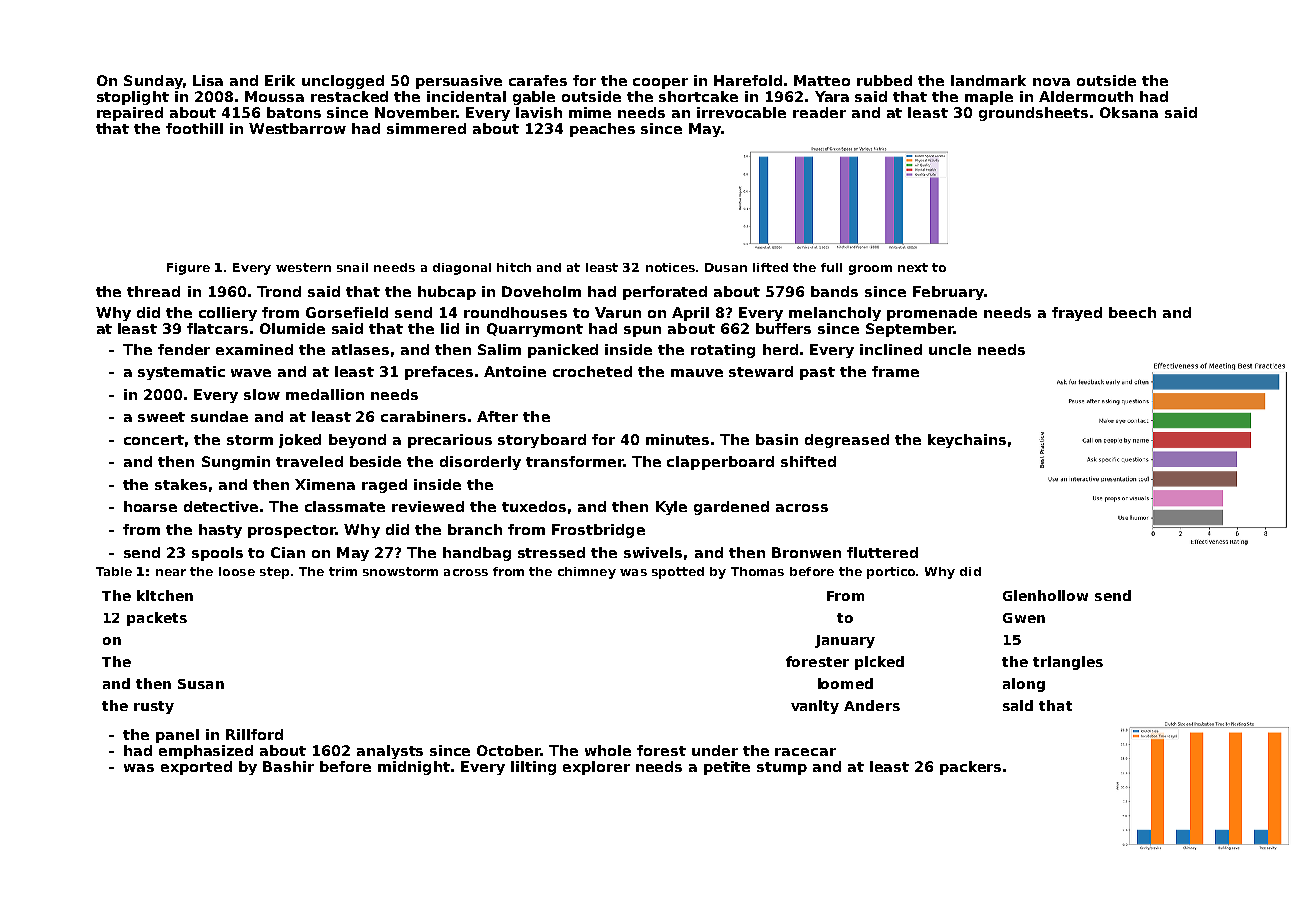 The height and width of the document is (924, 1308). I want to click on Lisa, so click(208, 80).
